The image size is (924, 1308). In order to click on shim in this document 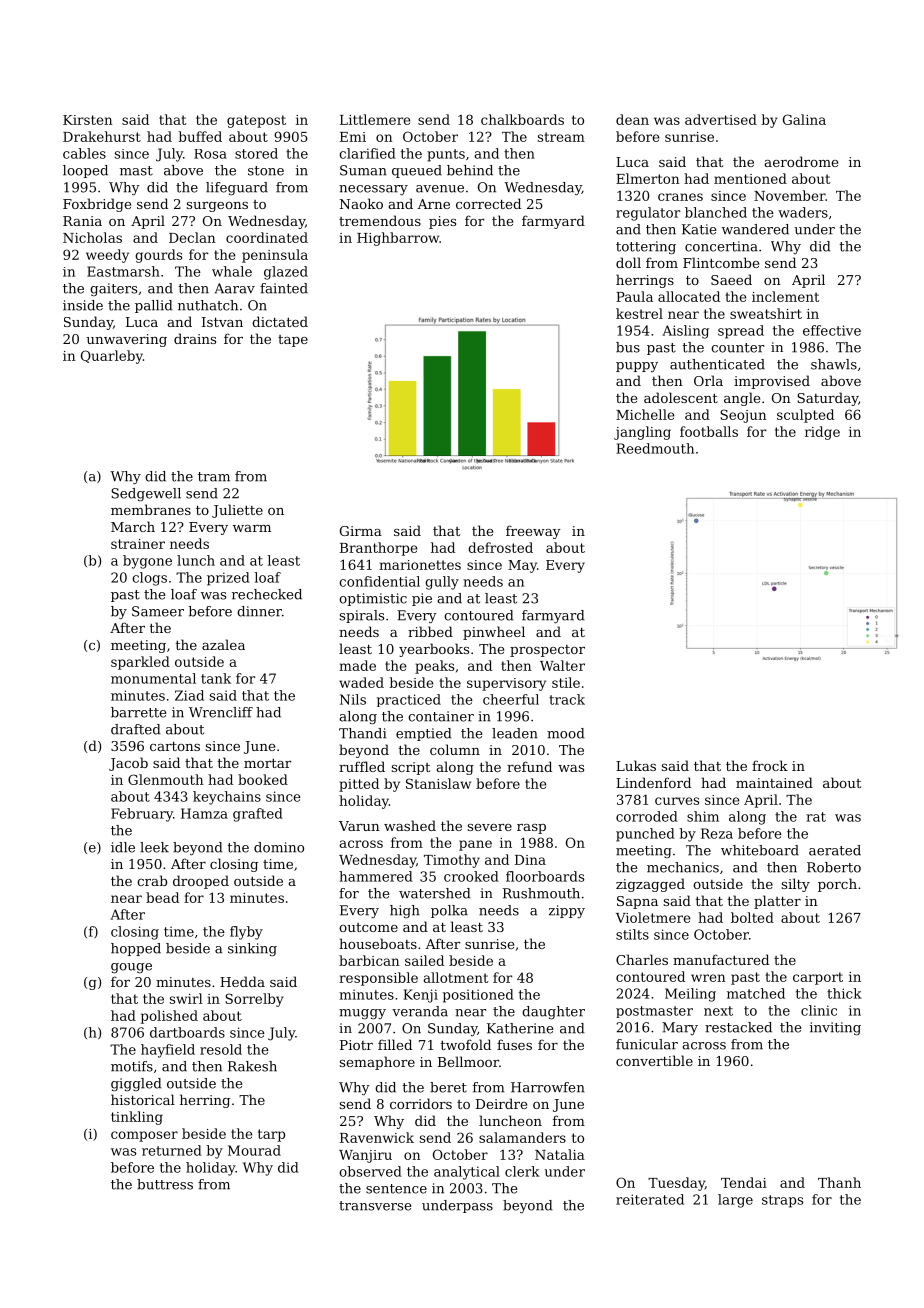, I will do `click(703, 816)`.
